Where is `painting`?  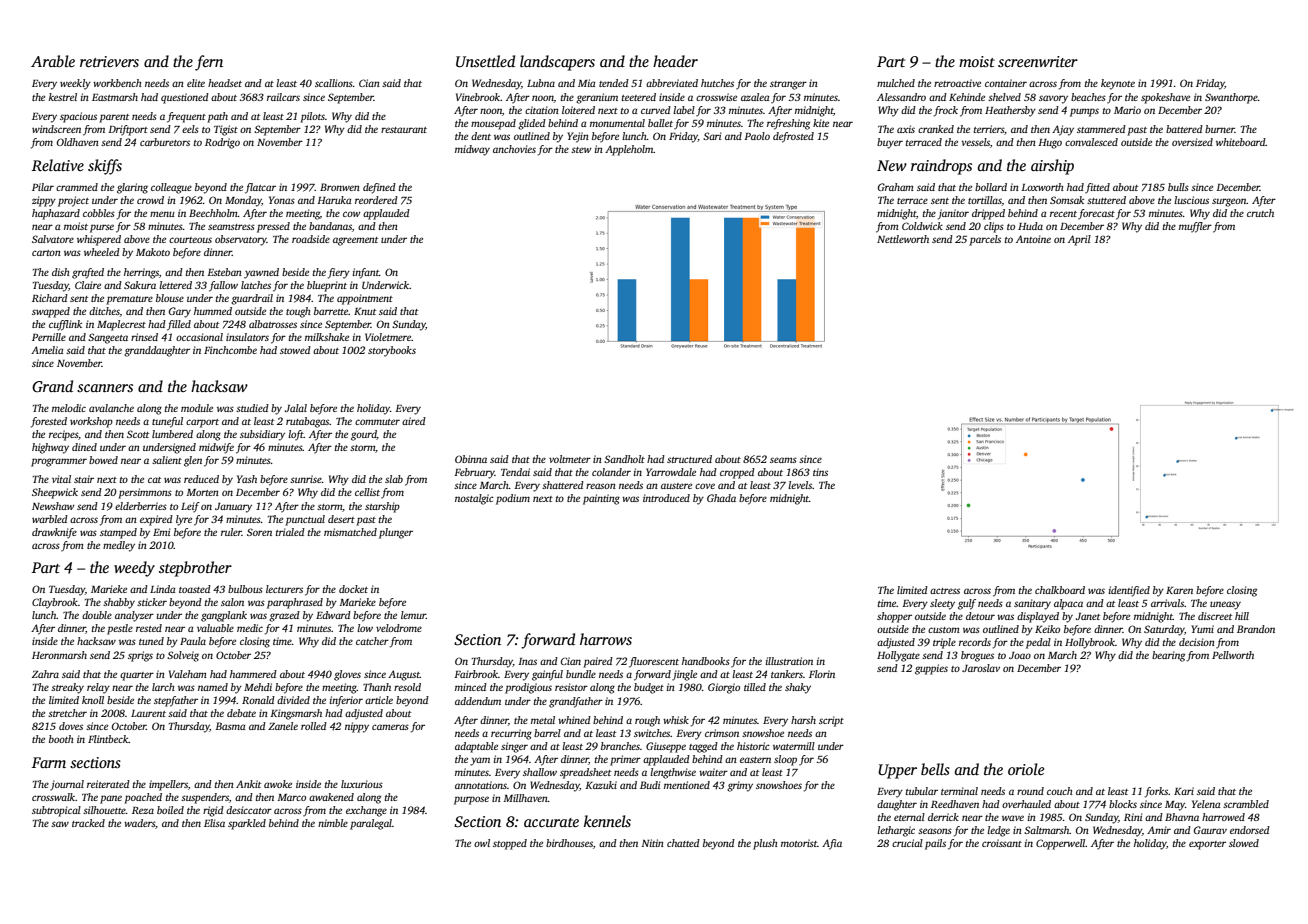 painting is located at coordinates (601, 499).
